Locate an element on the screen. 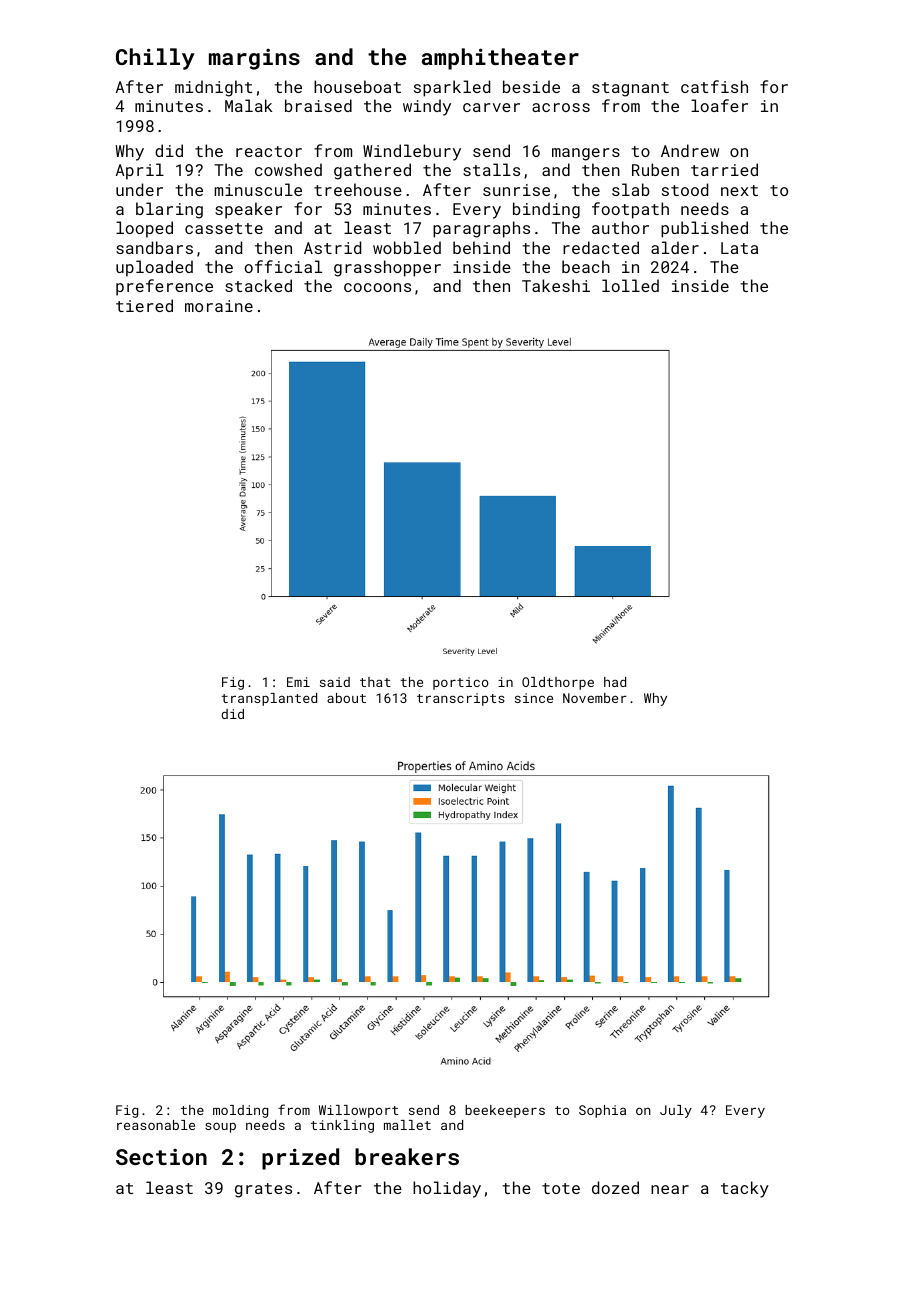  transplanted is located at coordinates (269, 699).
